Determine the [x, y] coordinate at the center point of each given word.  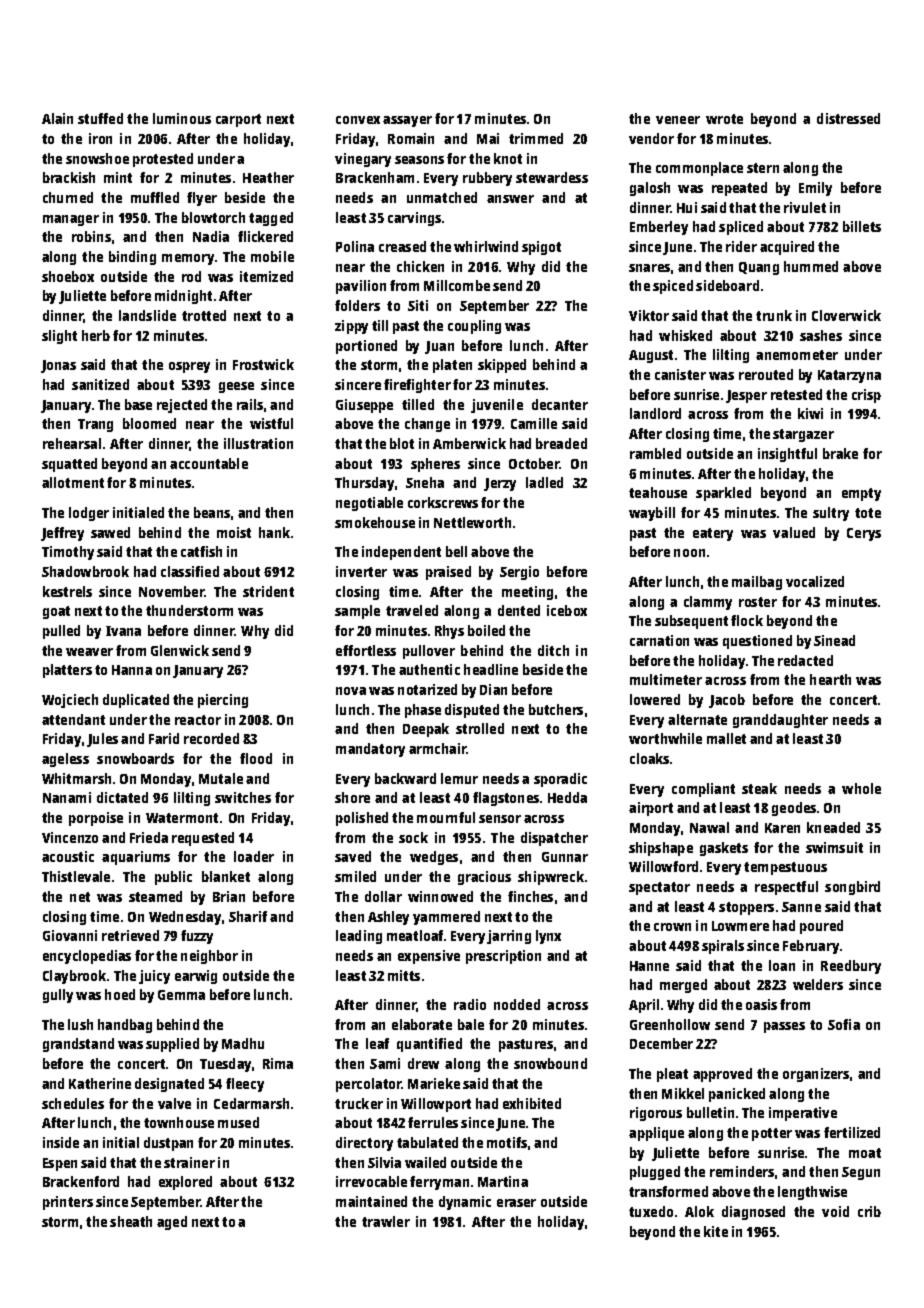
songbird [852, 888]
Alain [57, 118]
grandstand [78, 1045]
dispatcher [554, 839]
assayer [407, 121]
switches [243, 797]
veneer [678, 120]
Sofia [844, 1024]
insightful [787, 455]
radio [470, 1004]
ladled [544, 482]
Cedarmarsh [251, 1103]
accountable [209, 463]
